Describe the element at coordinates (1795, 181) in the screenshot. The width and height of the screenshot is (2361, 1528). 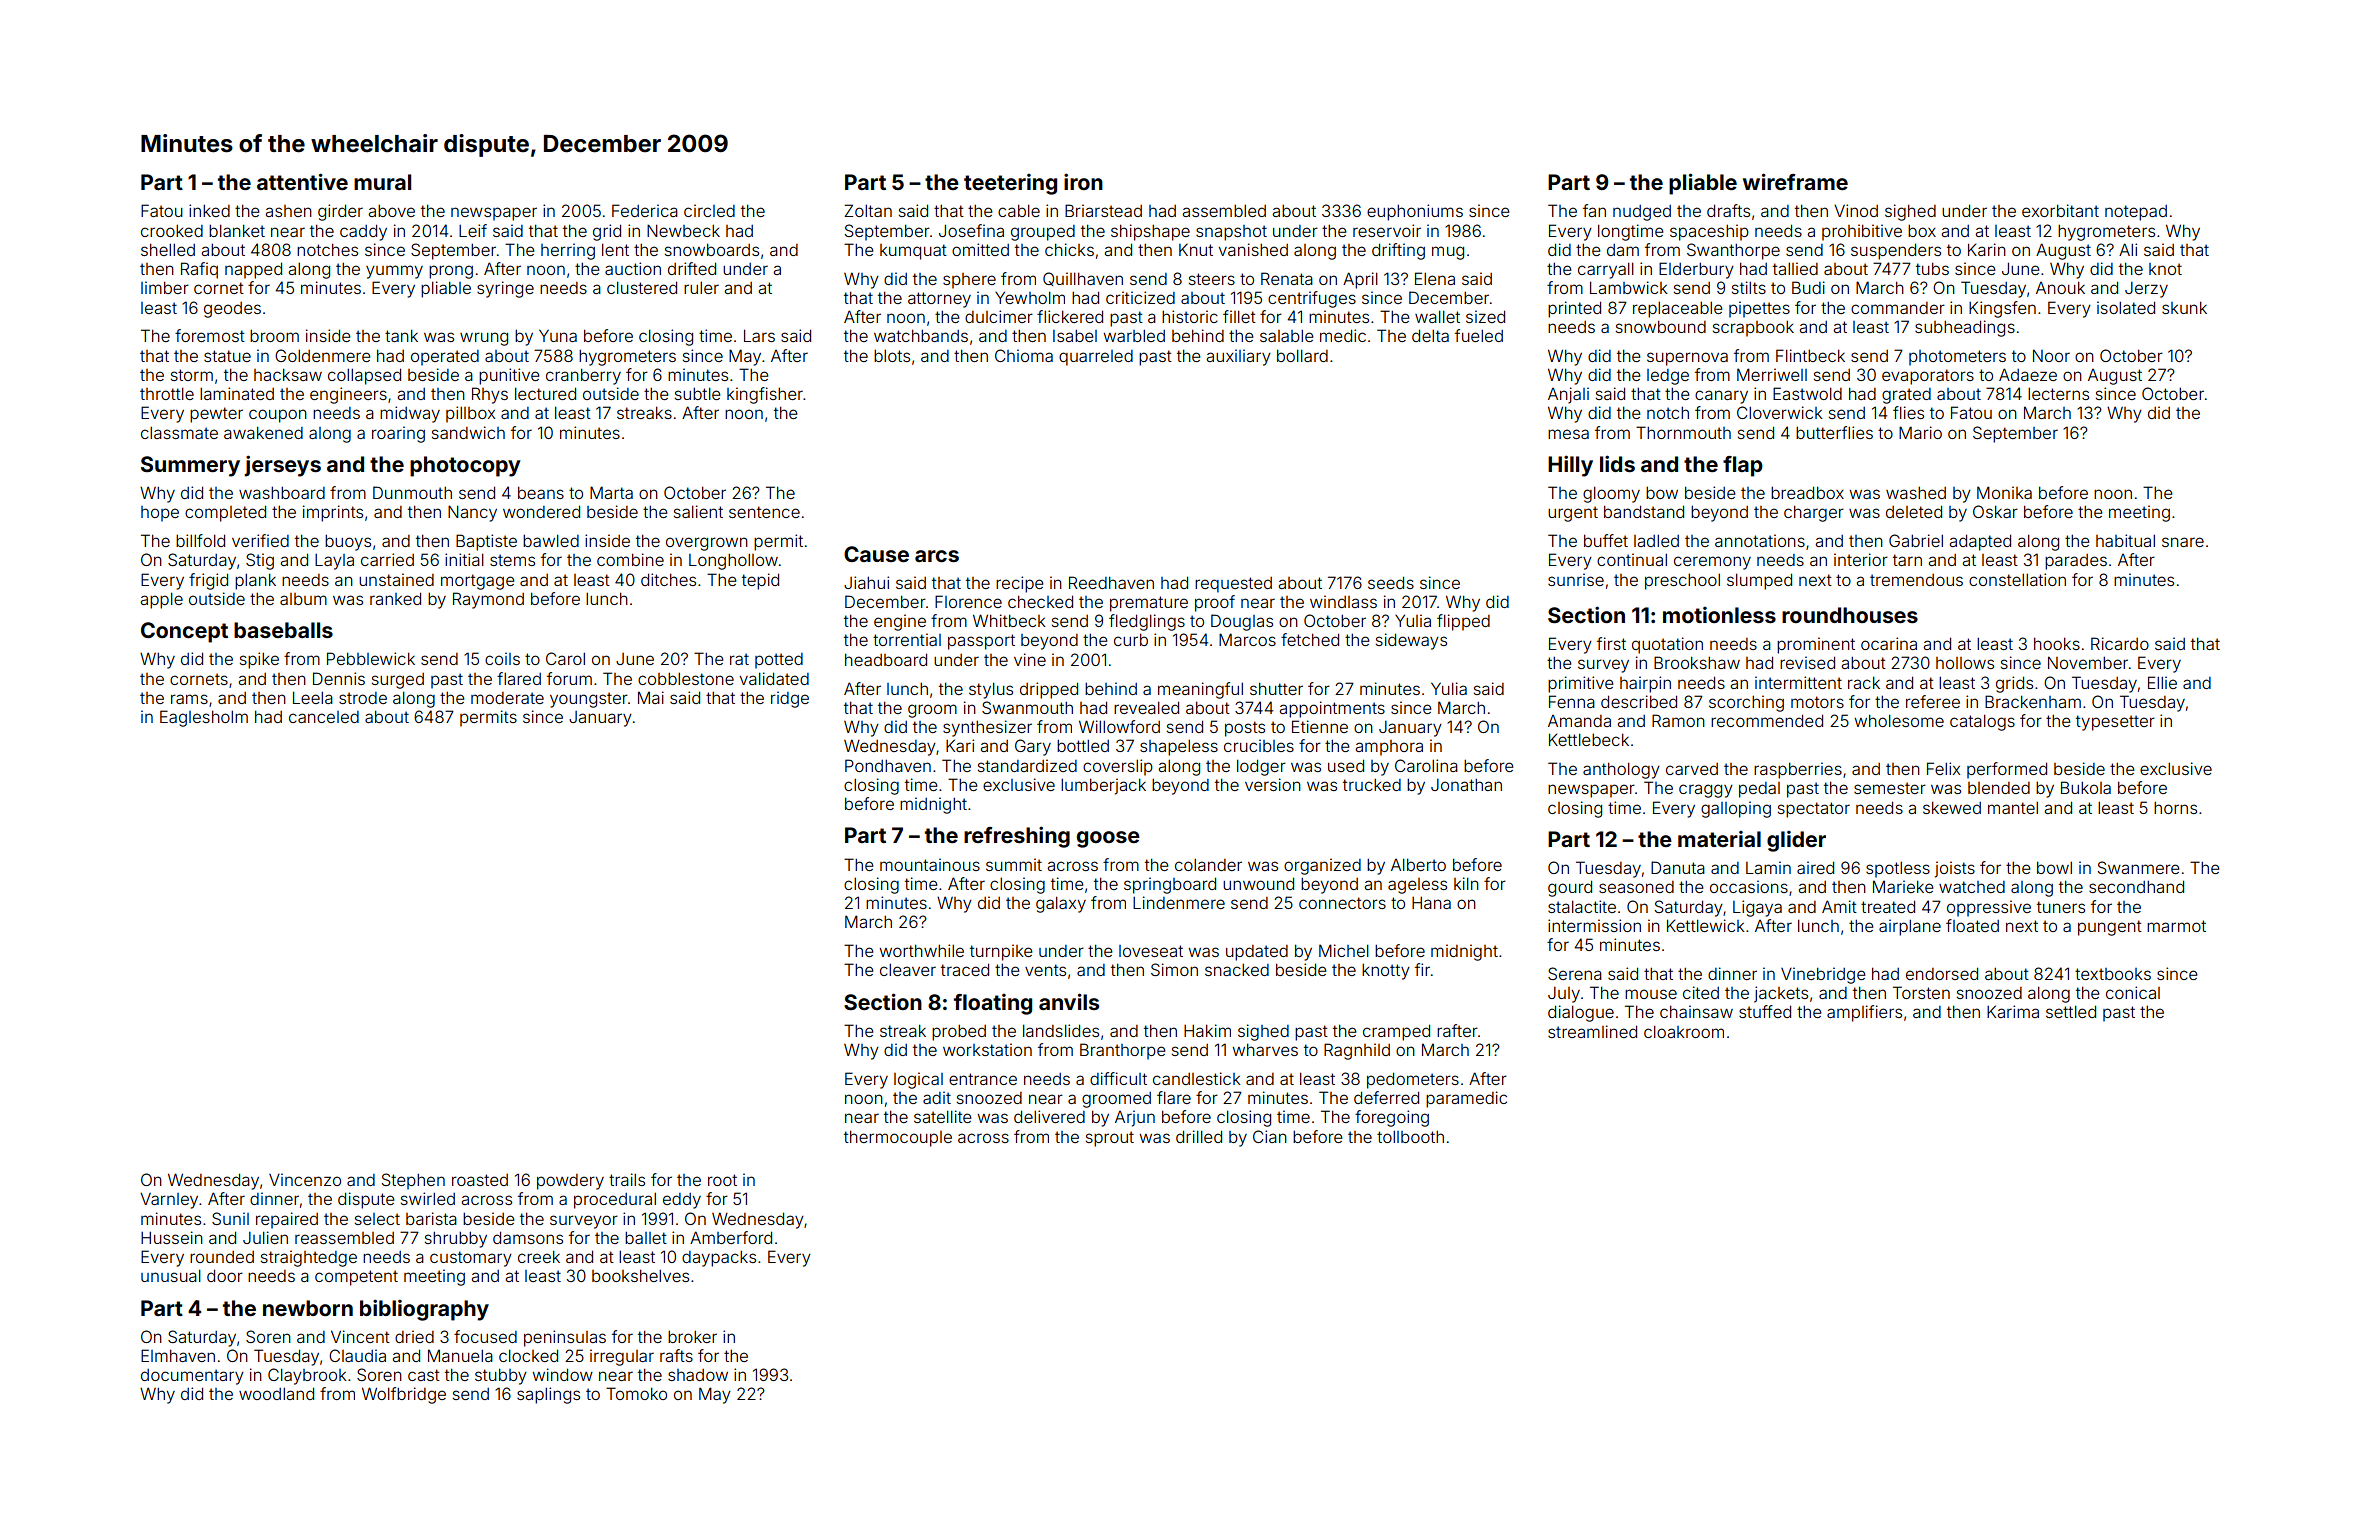
I see `wireframe` at that location.
